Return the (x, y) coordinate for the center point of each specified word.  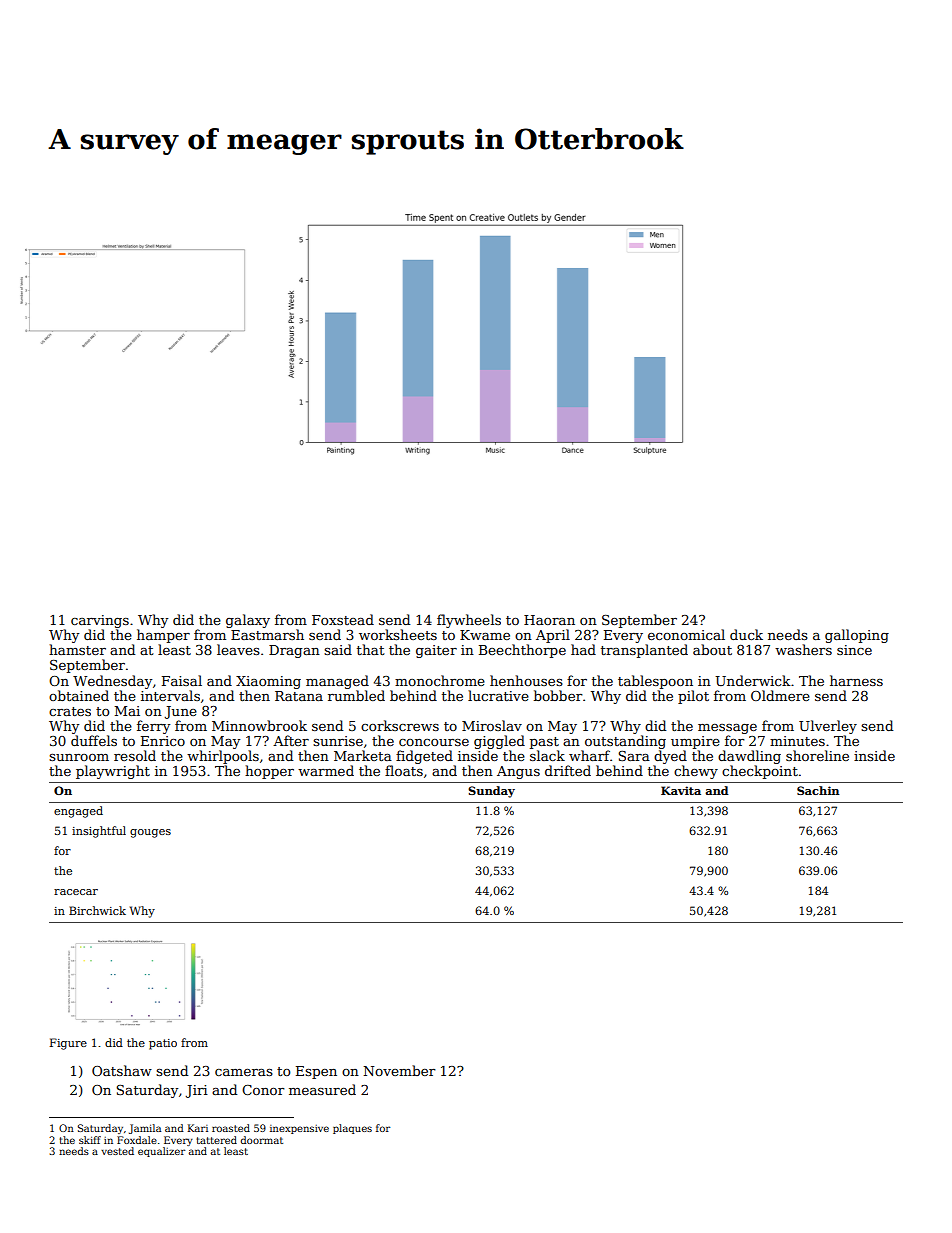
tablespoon (655, 682)
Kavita (681, 790)
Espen (316, 1072)
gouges (150, 833)
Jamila (145, 1129)
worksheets (398, 634)
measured (322, 1089)
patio (163, 1044)
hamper (163, 636)
